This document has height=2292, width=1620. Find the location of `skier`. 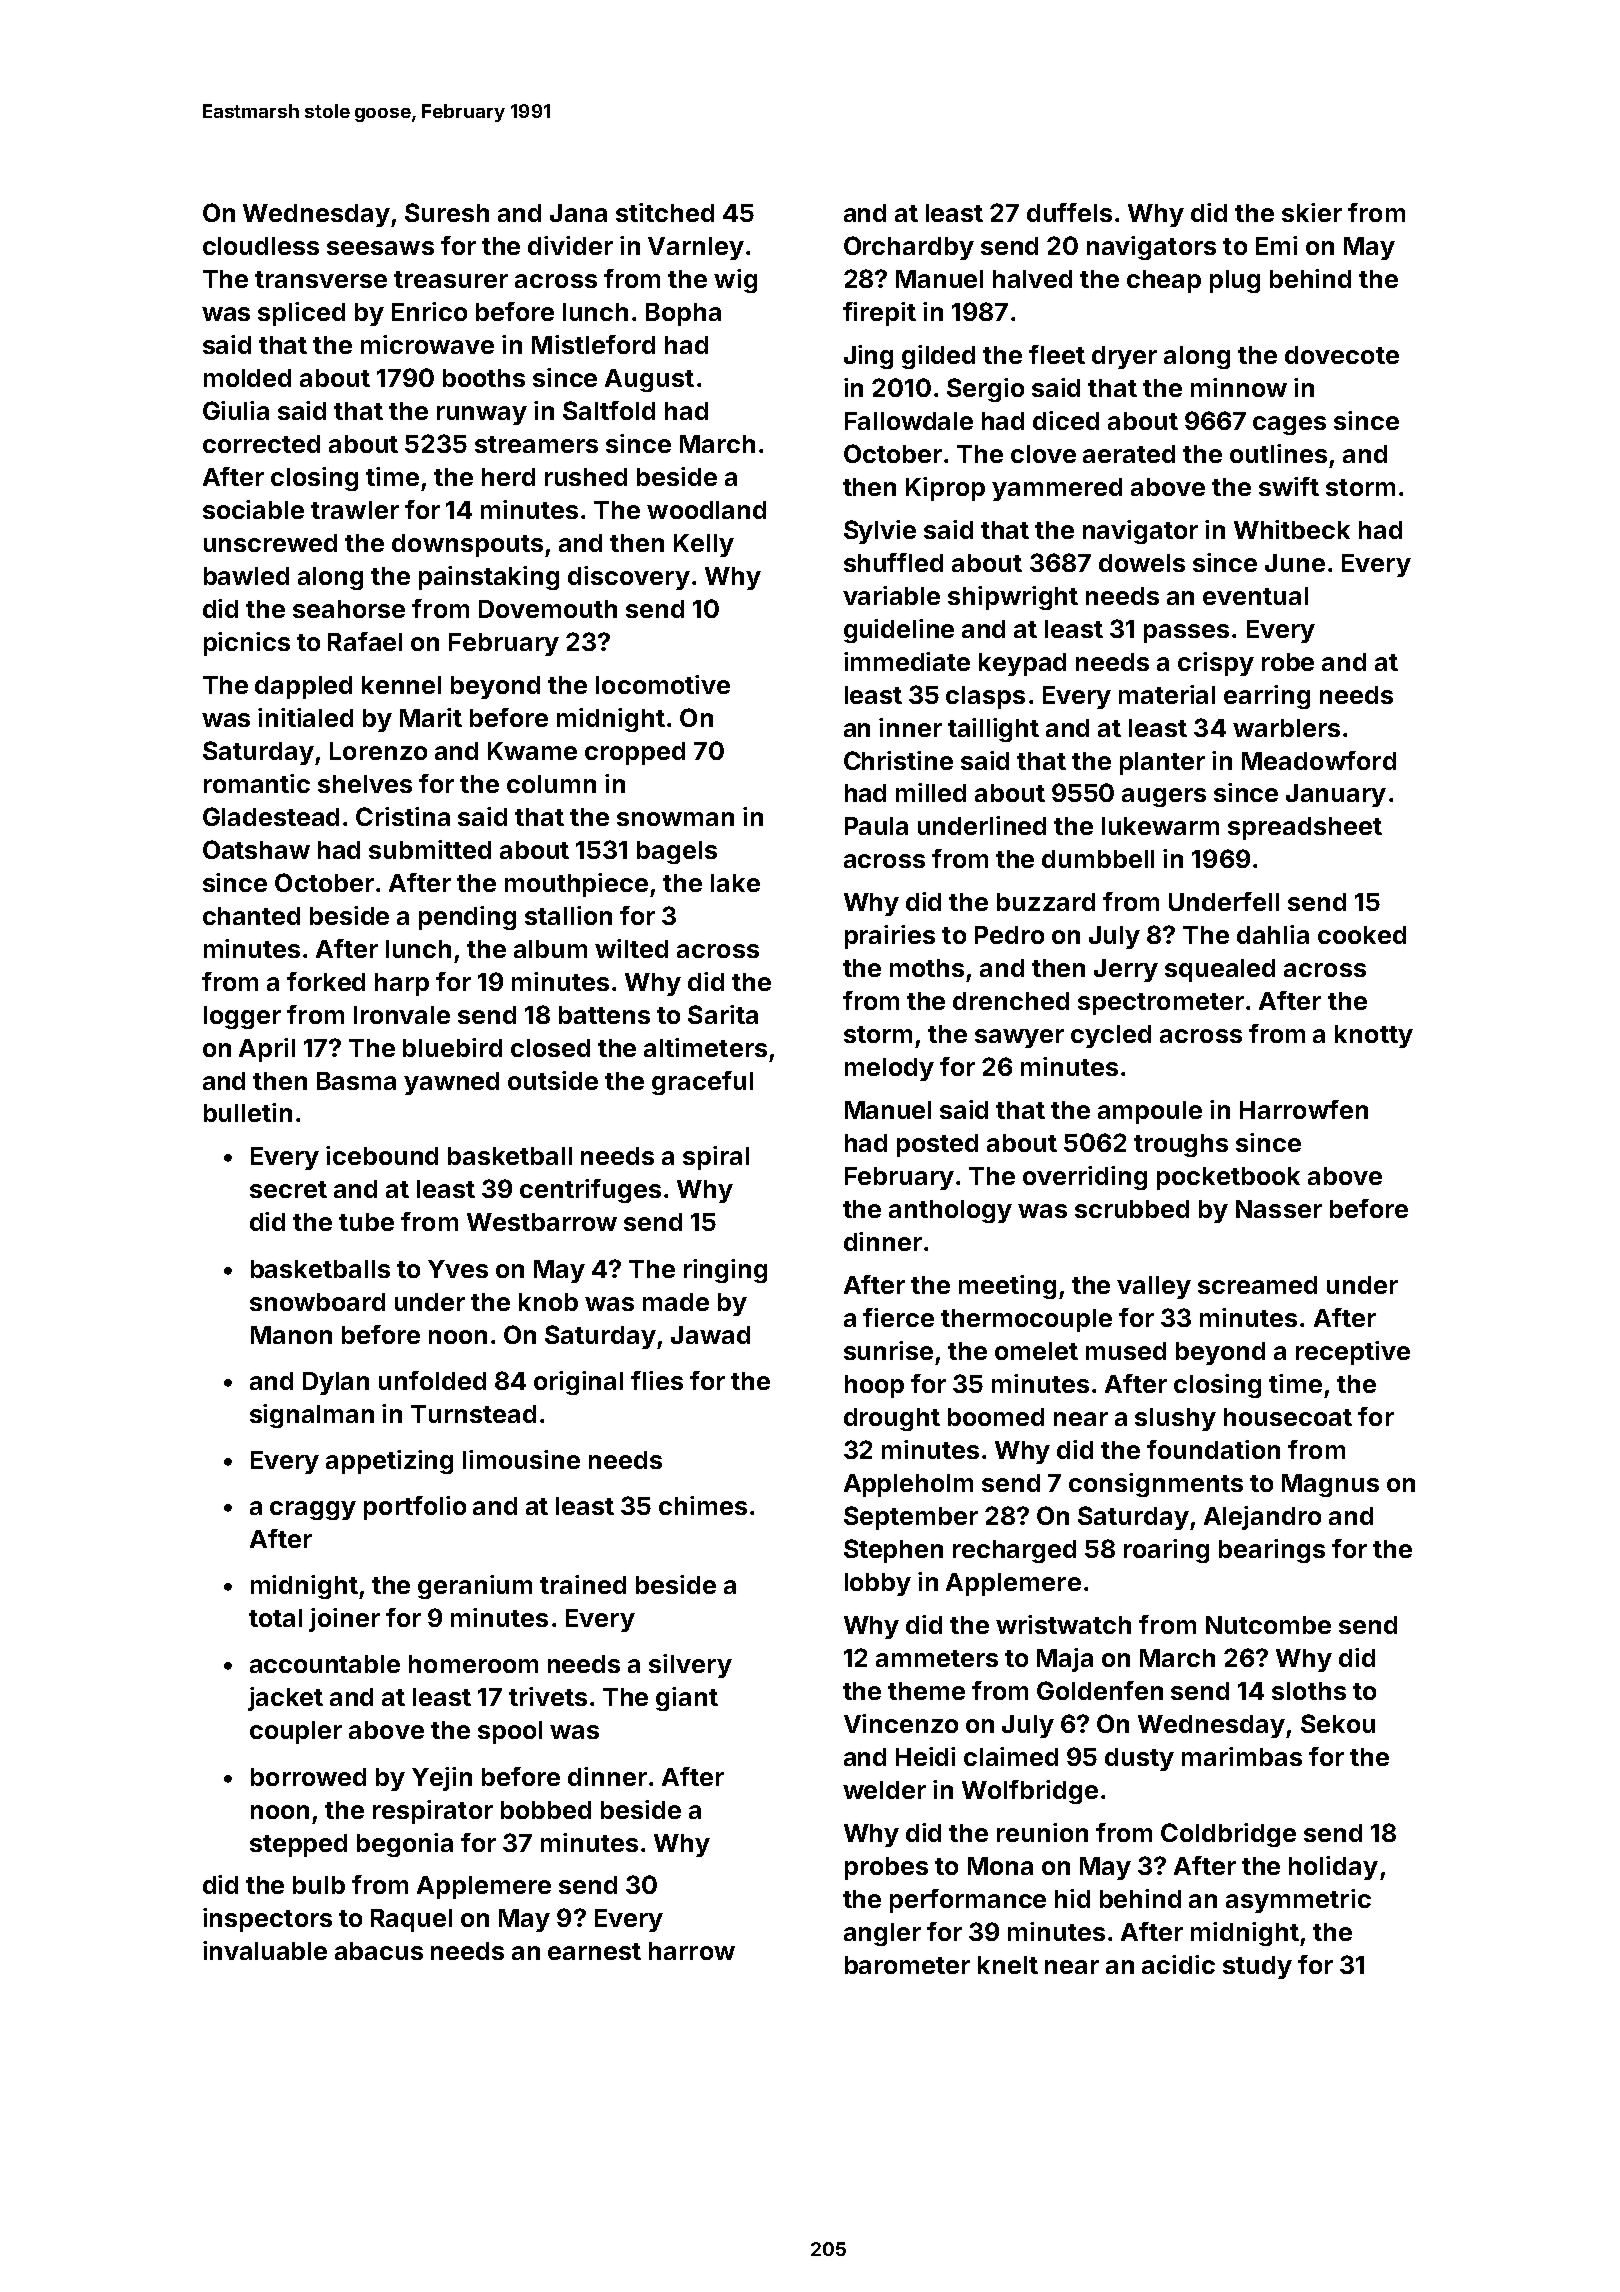

skier is located at coordinates (1312, 212).
